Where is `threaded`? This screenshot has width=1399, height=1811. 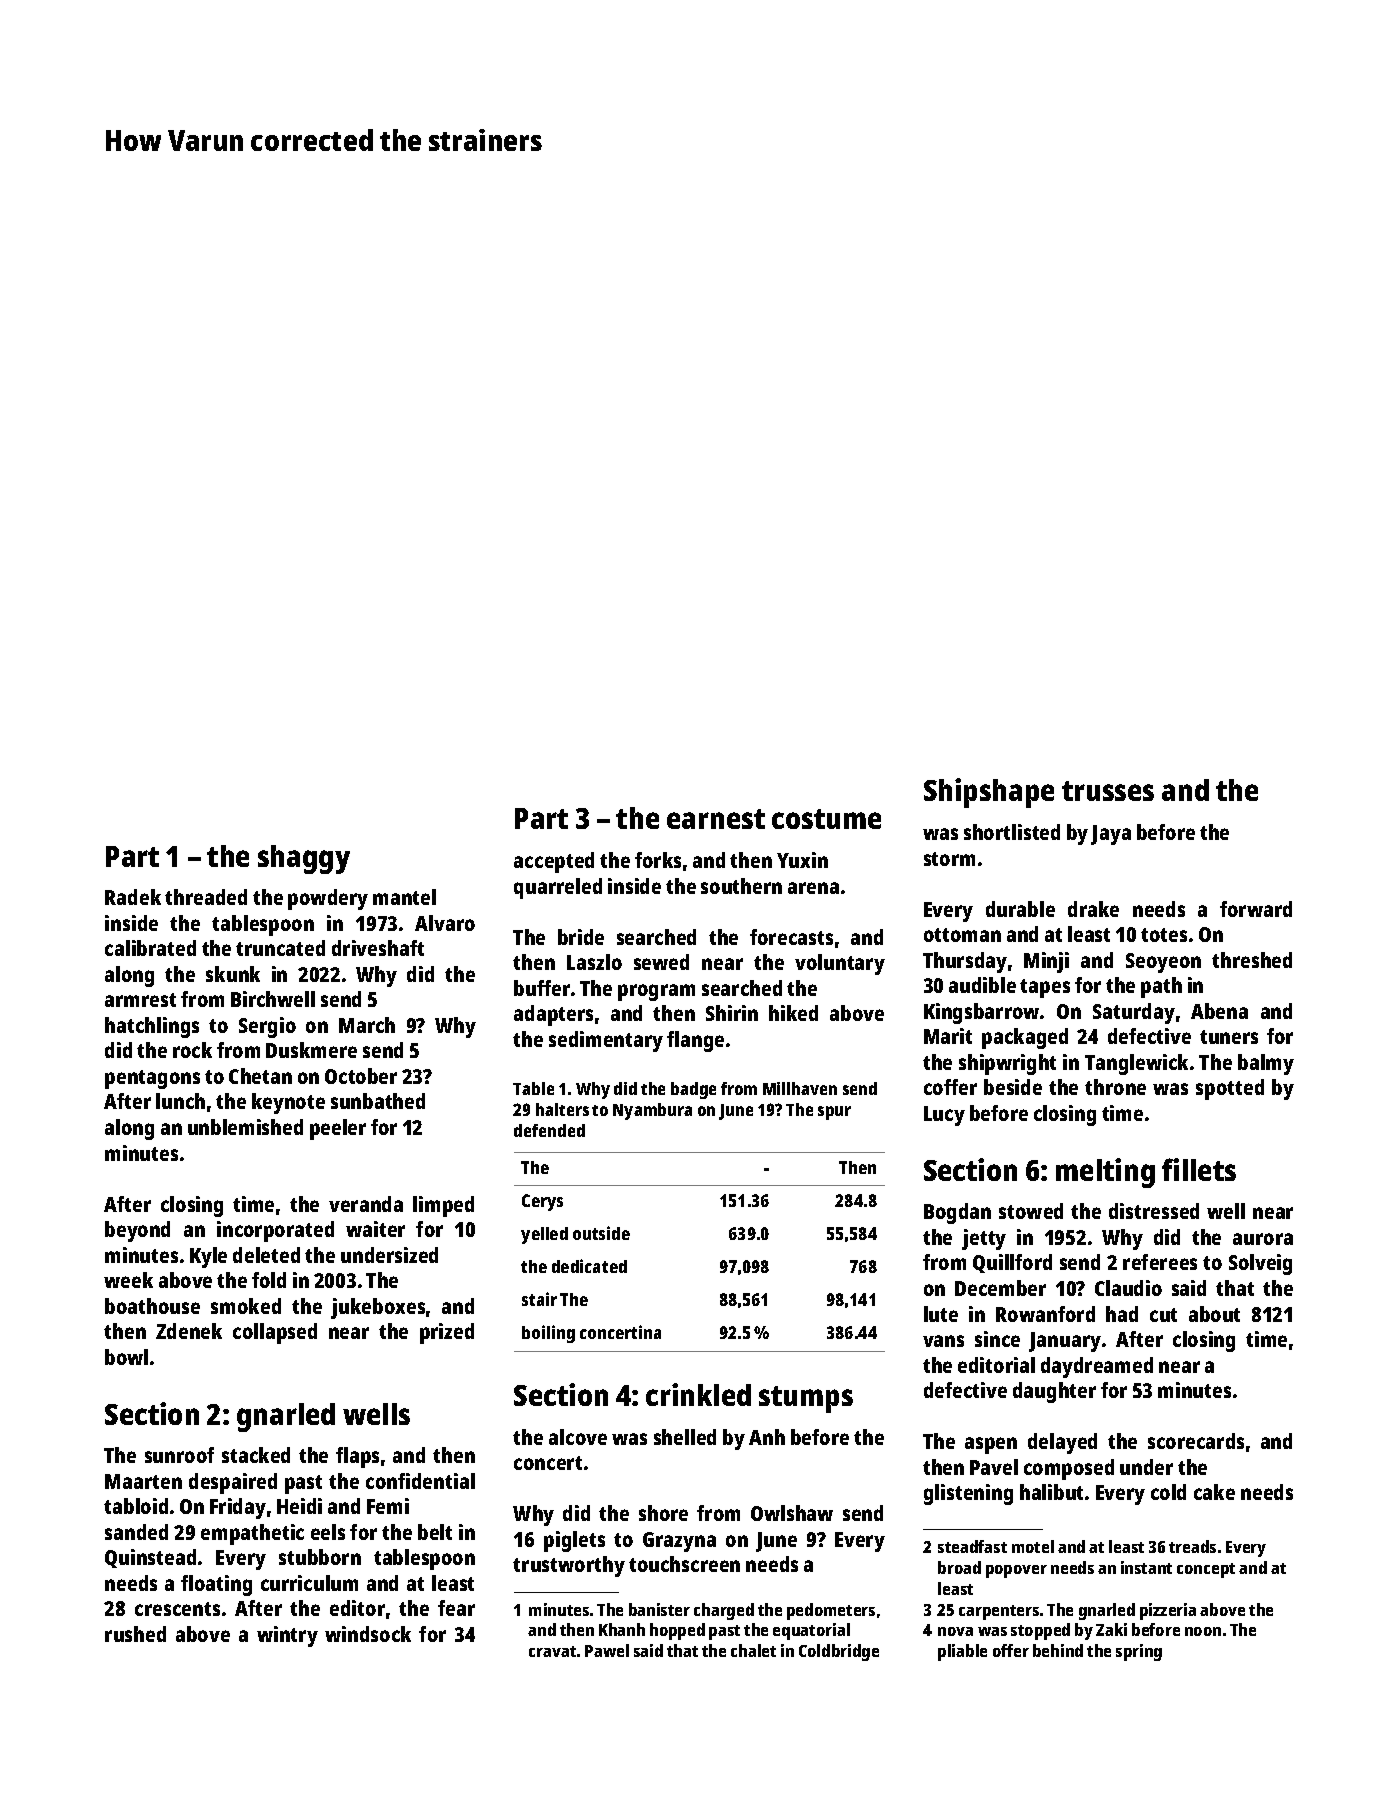 threaded is located at coordinates (206, 897).
